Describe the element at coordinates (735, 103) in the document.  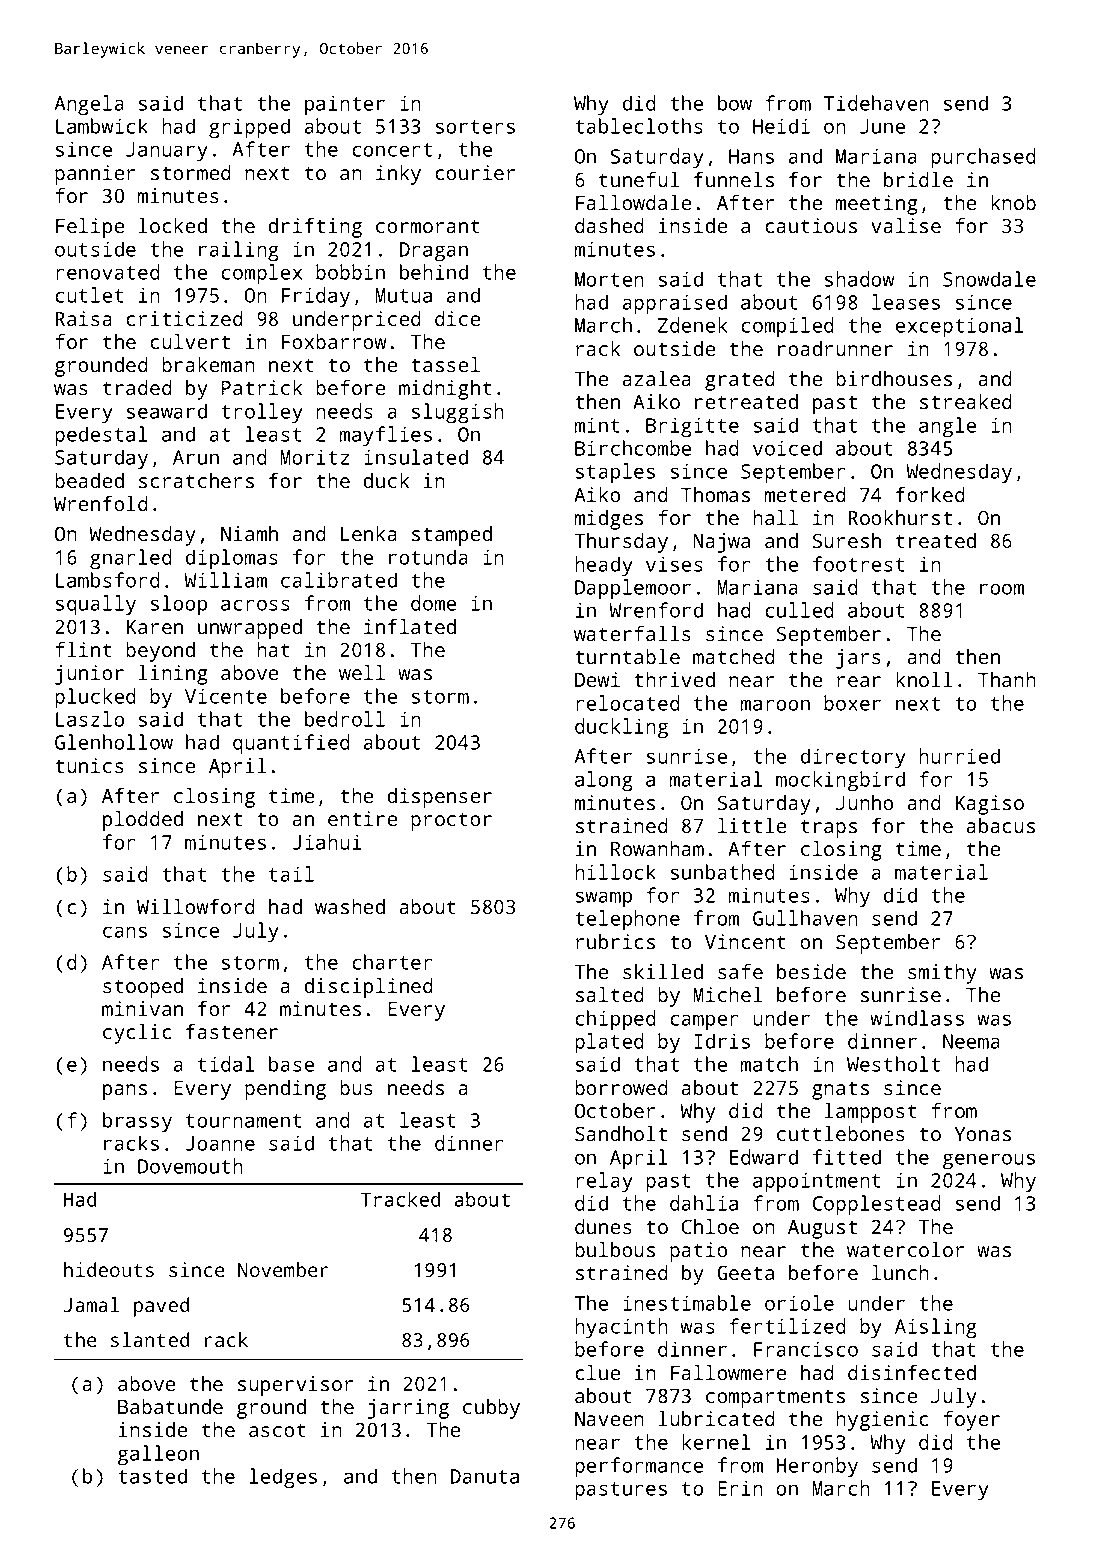
I see `bow` at that location.
